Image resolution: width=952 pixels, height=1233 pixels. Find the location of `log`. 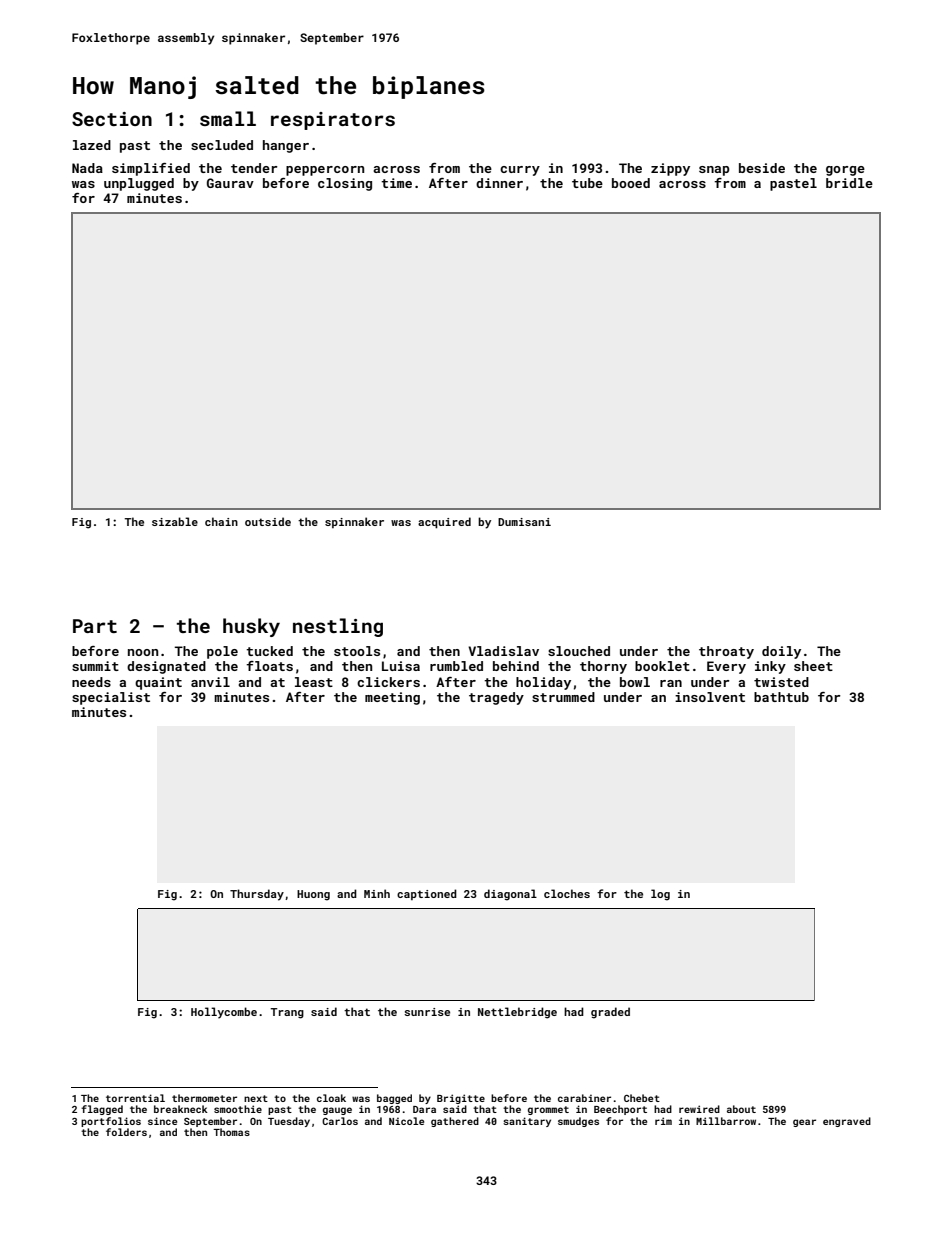

log is located at coordinates (660, 895).
